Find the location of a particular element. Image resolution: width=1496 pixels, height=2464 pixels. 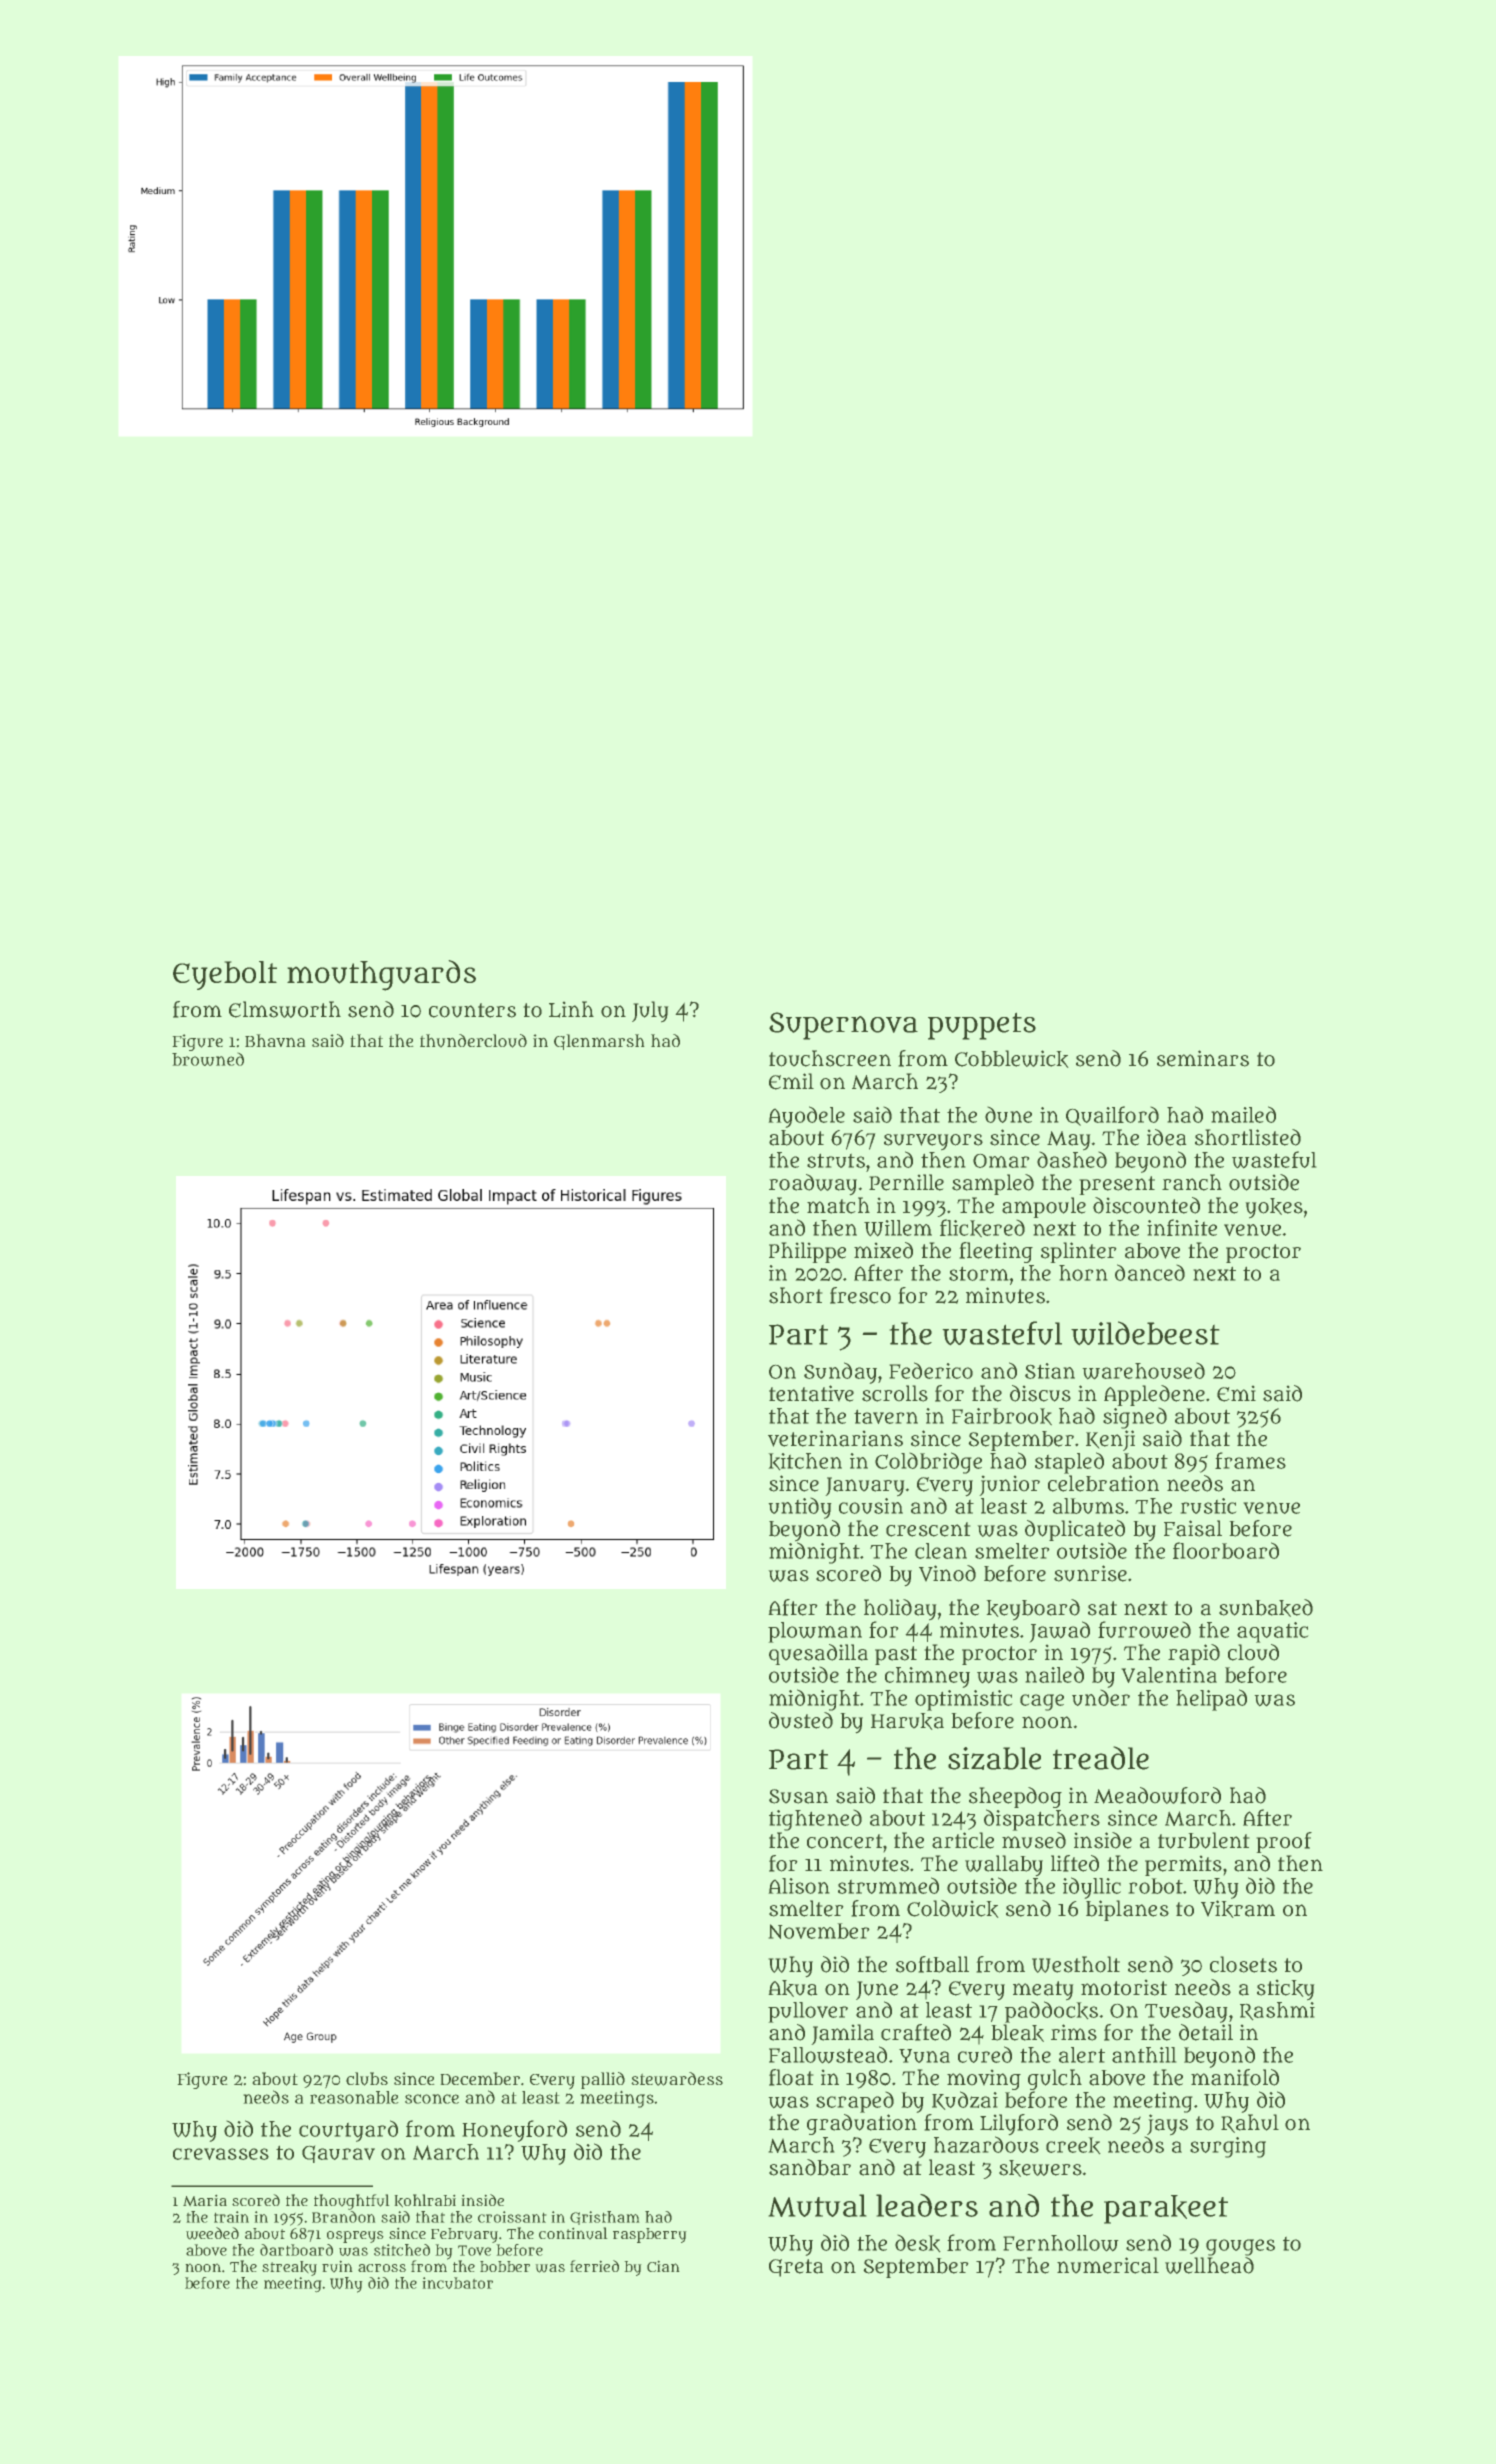

Susan is located at coordinates (798, 1796).
